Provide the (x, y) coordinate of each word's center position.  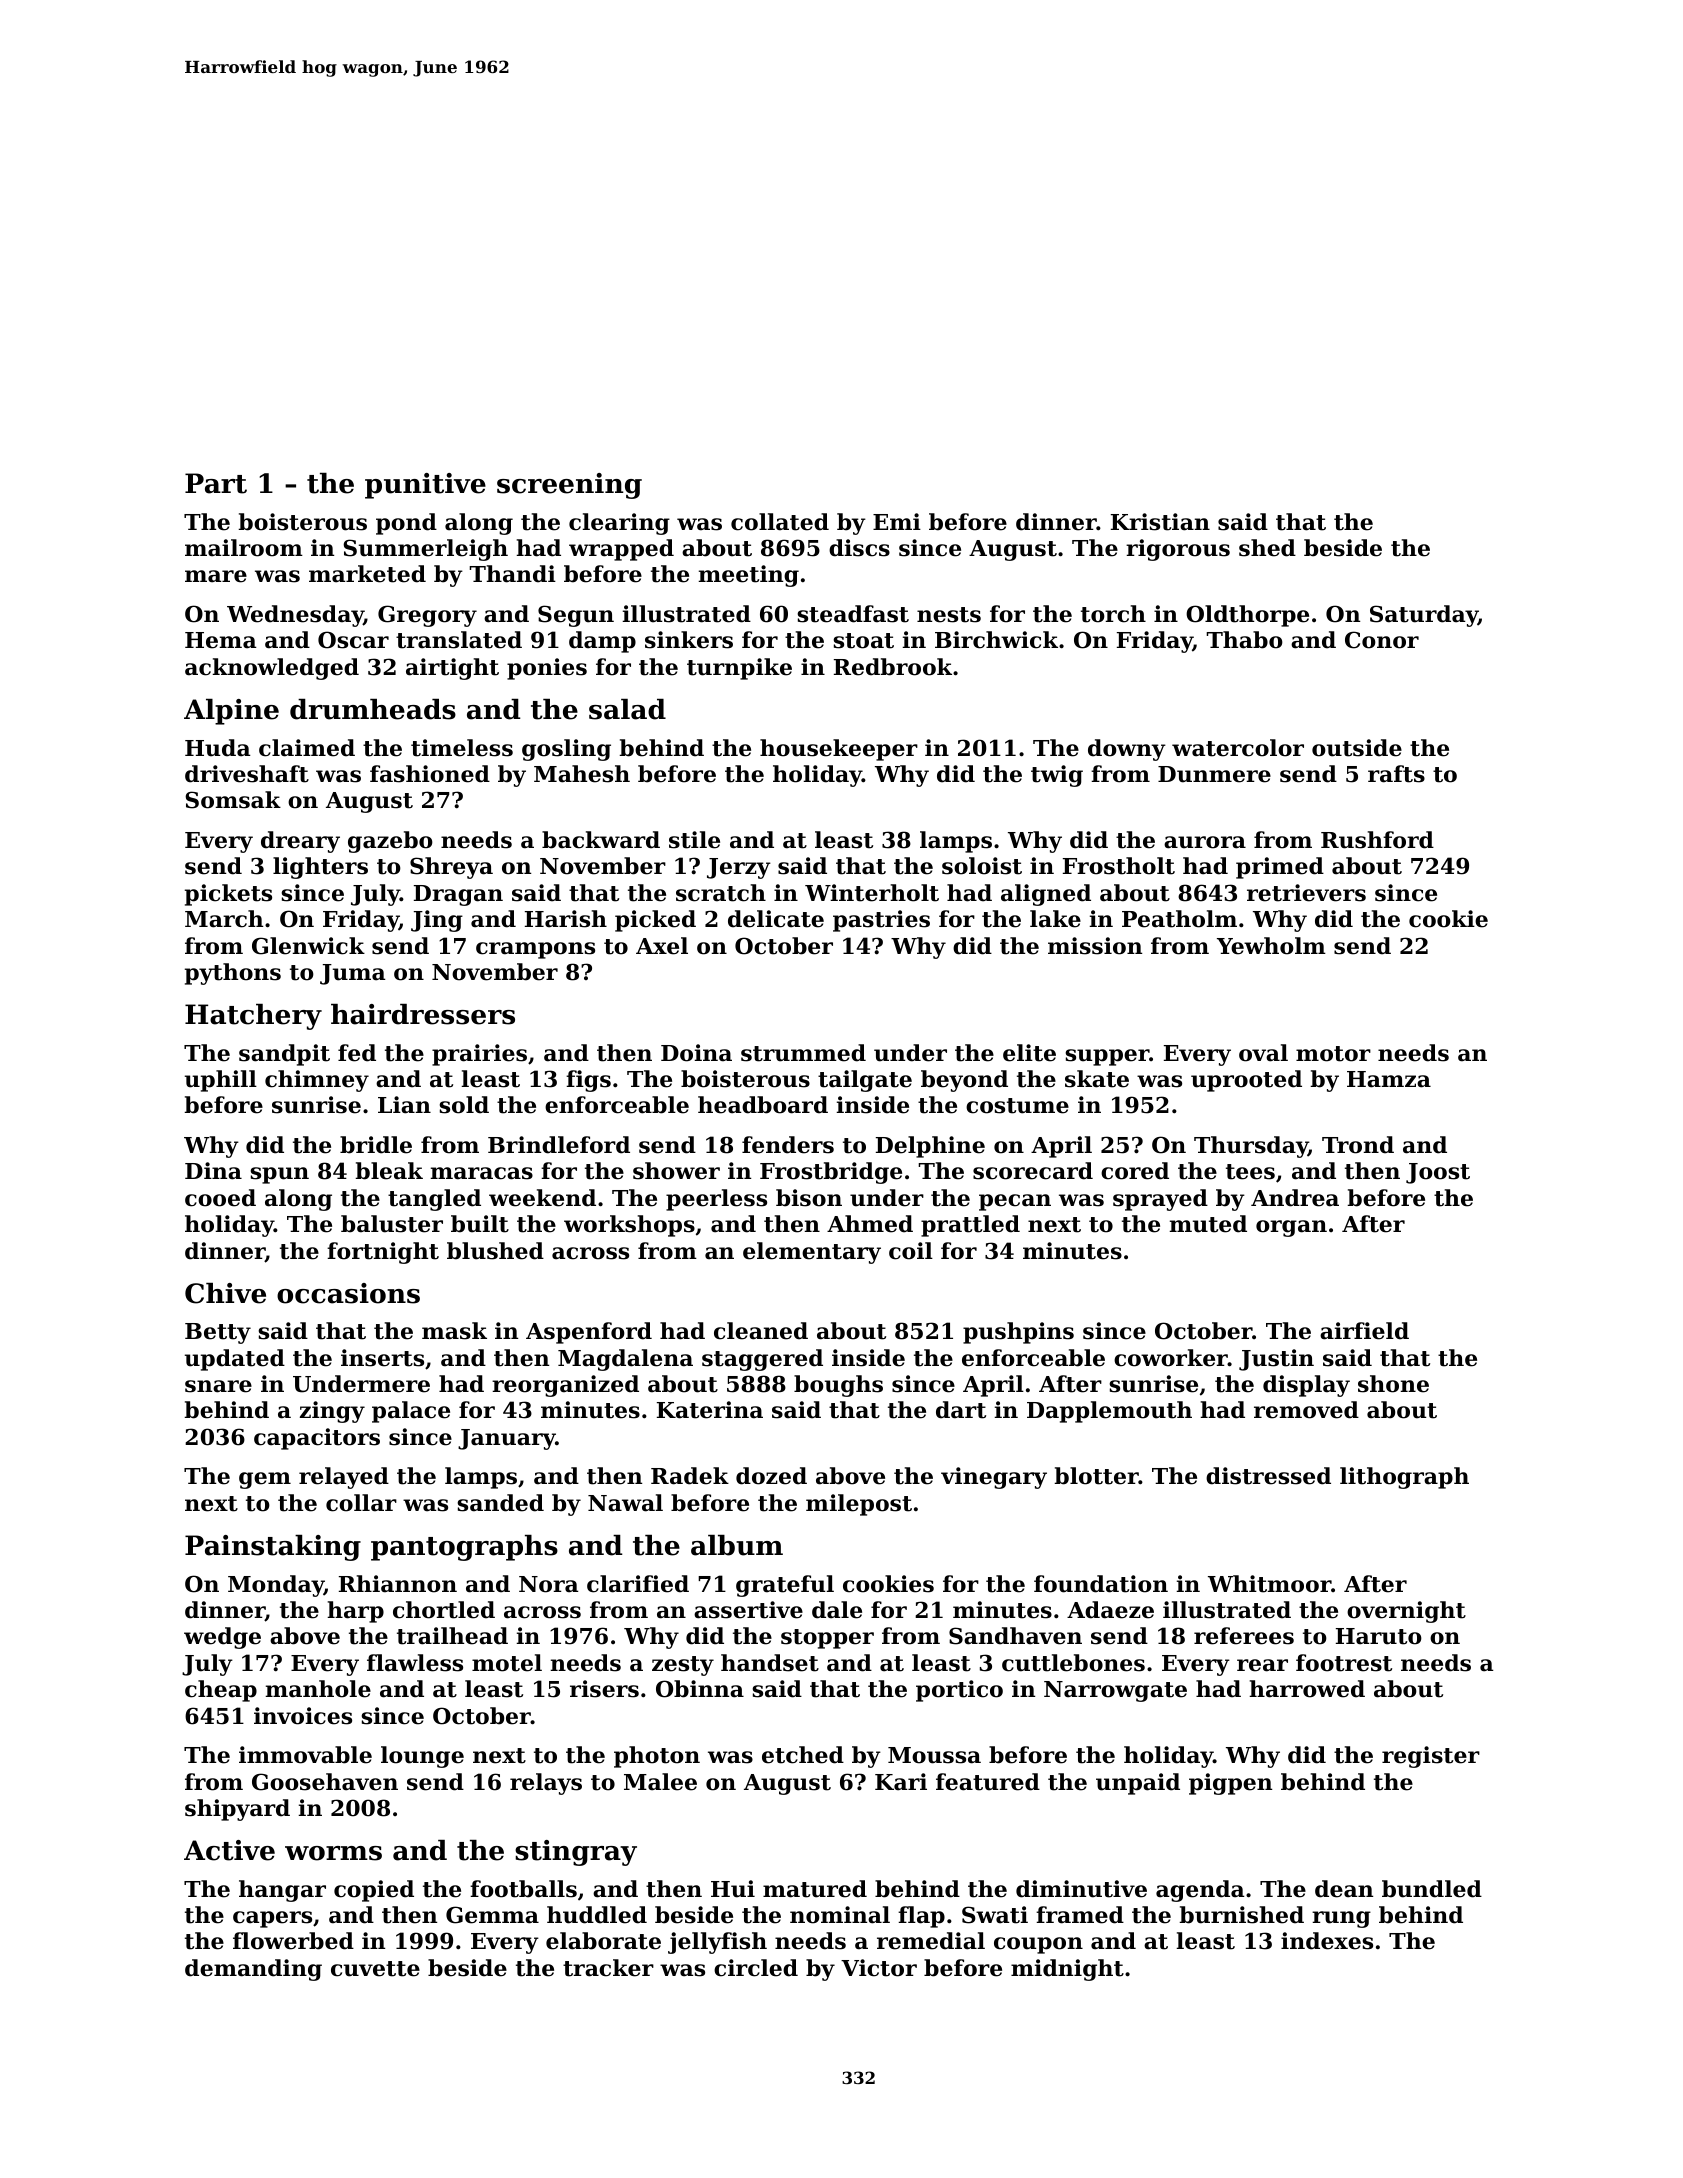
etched (803, 1755)
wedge (222, 1638)
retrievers (1306, 893)
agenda (1200, 1891)
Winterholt (872, 893)
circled (756, 1968)
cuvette (375, 1969)
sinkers (689, 640)
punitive (425, 486)
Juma (353, 974)
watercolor (1238, 748)
